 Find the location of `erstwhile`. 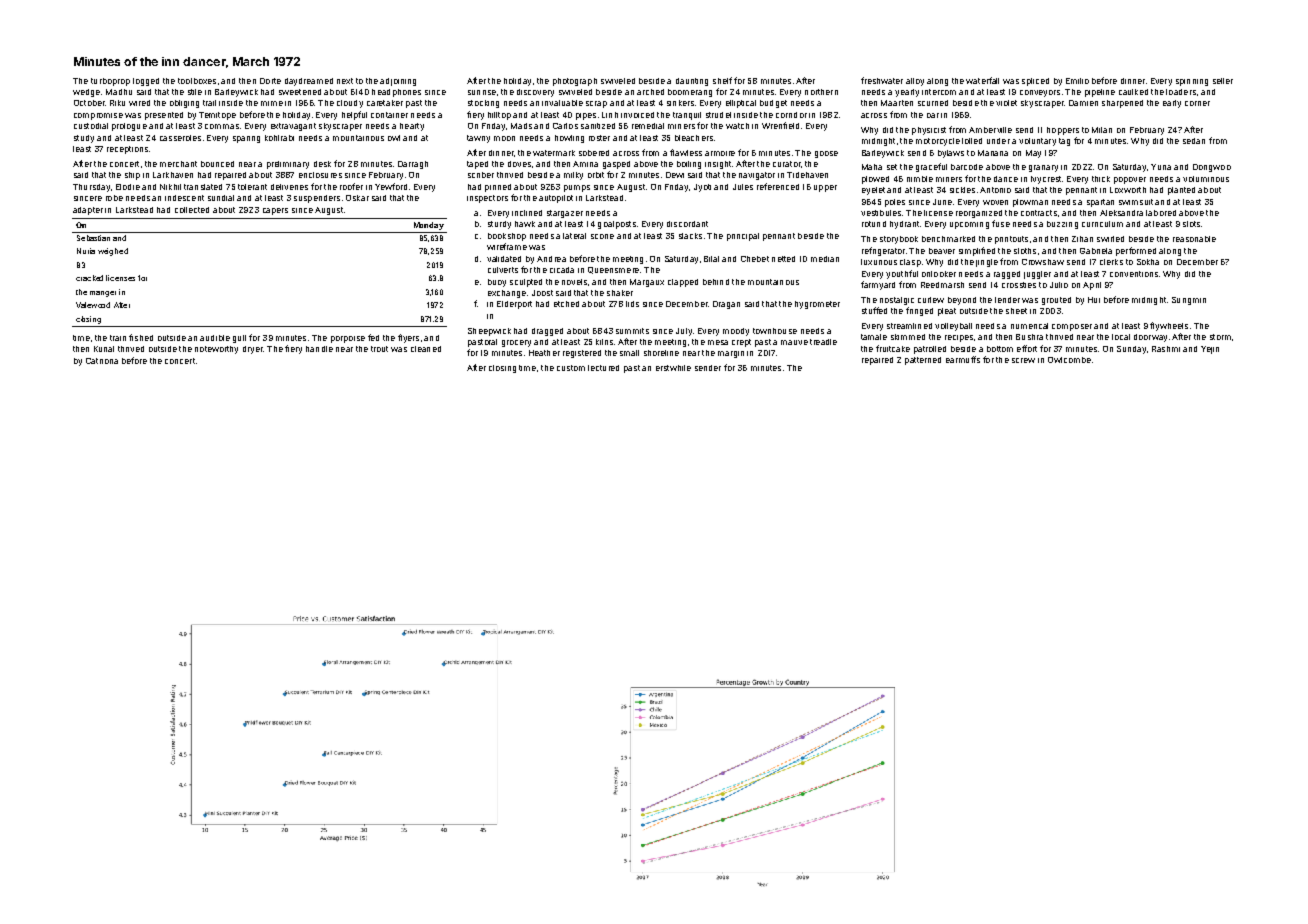

erstwhile is located at coordinates (673, 368).
